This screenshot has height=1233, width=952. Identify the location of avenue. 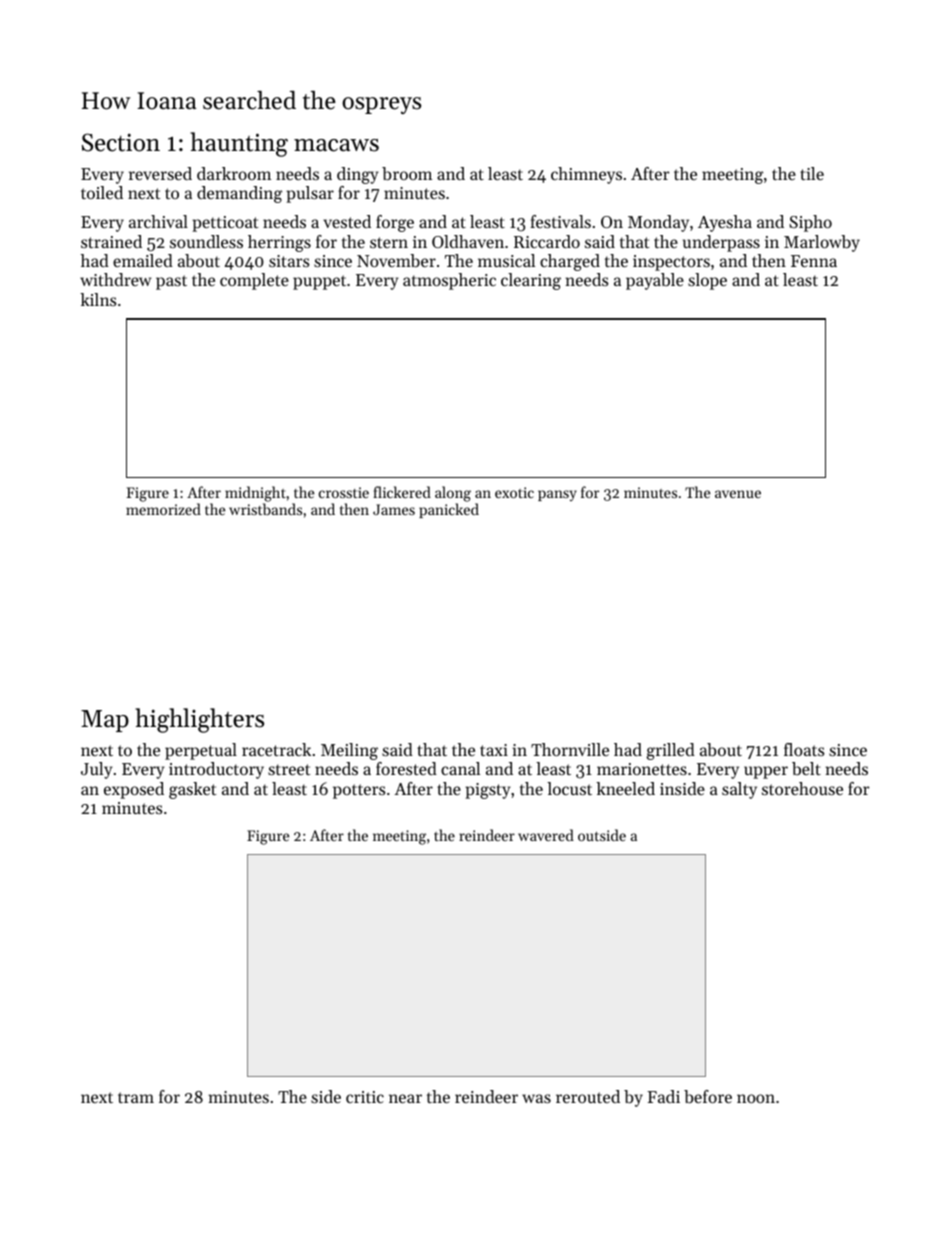
(738, 494).
